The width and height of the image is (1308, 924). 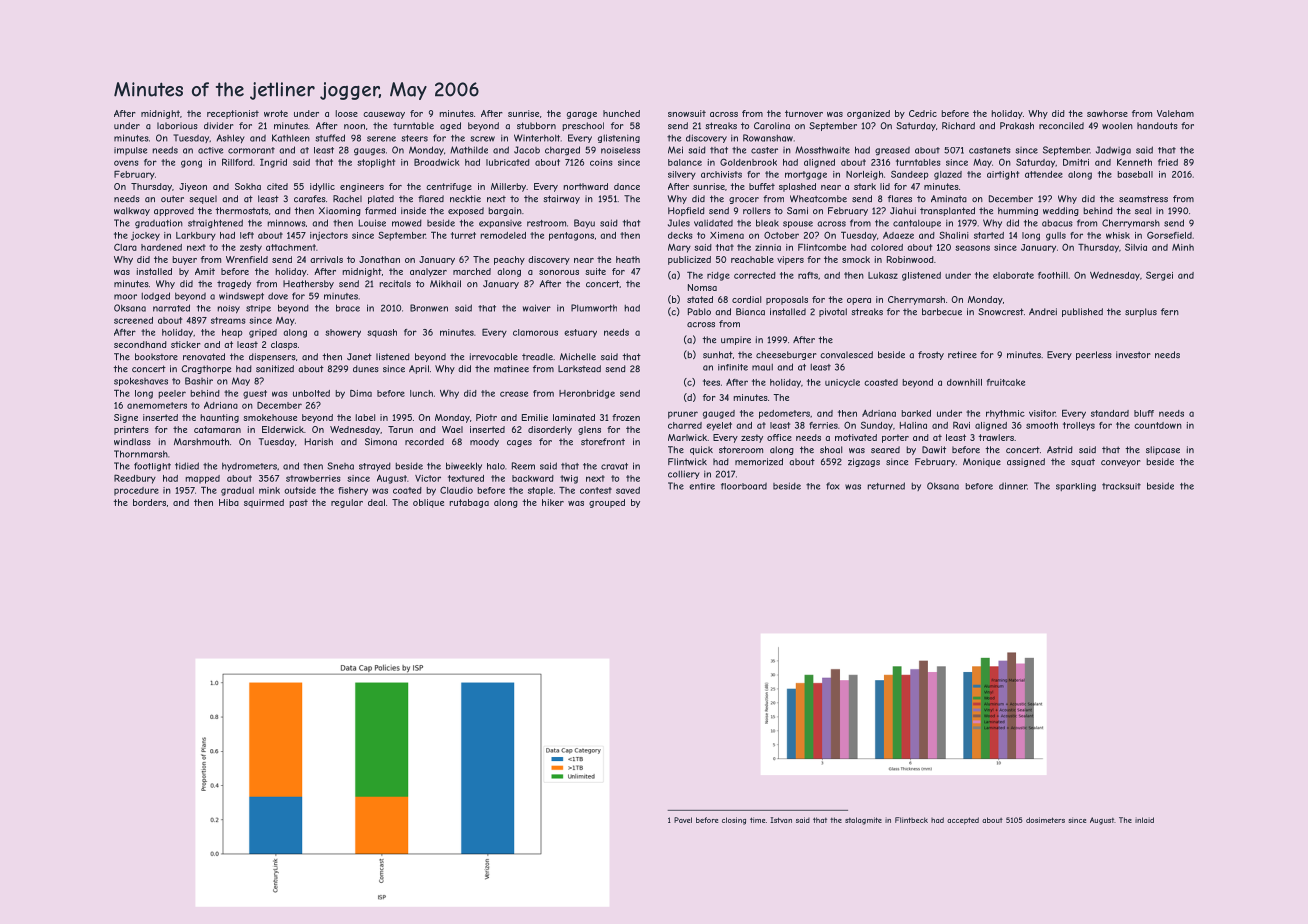 I want to click on fruitcake, so click(x=1006, y=382).
